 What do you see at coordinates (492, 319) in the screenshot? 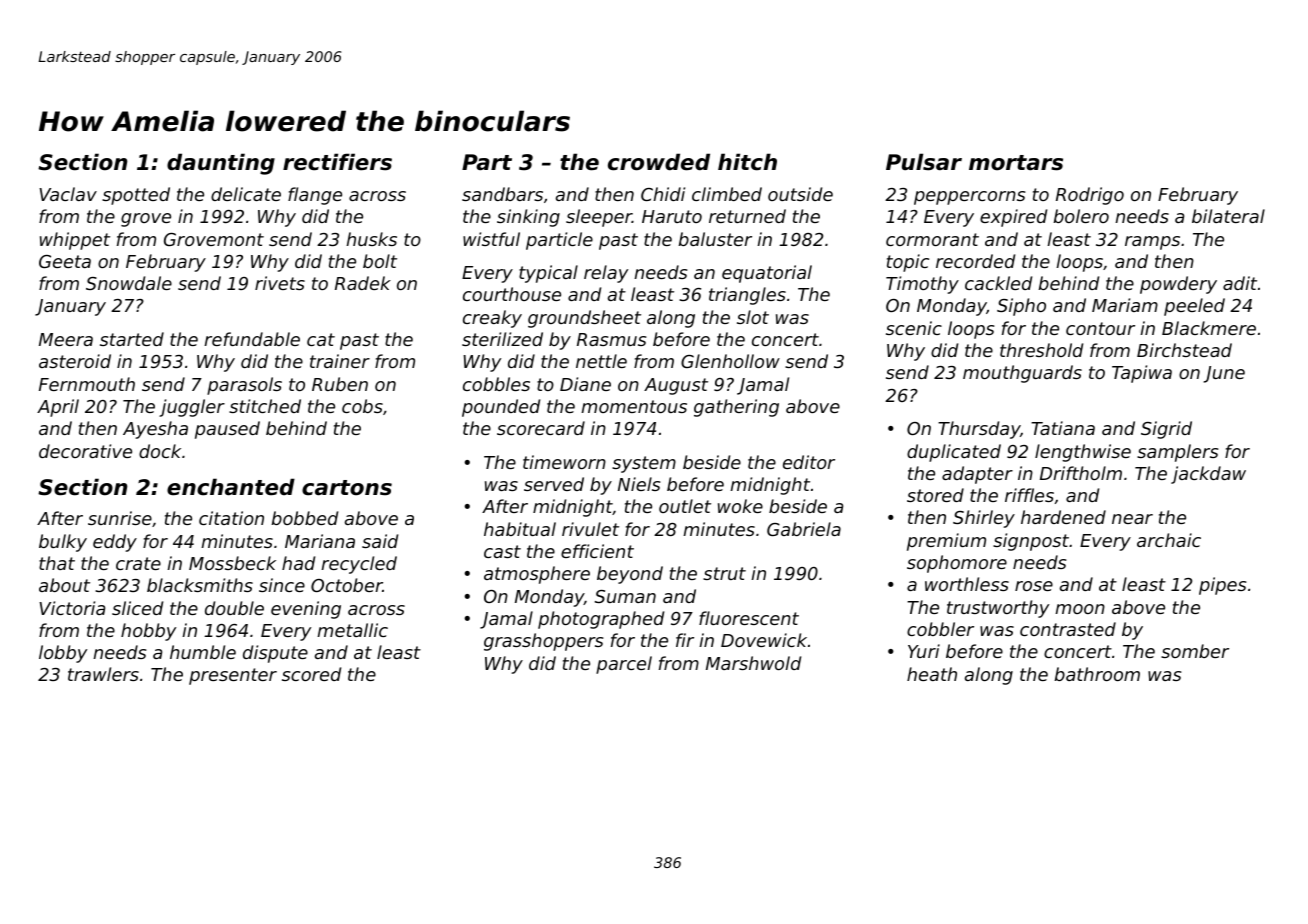
I see `creaky` at bounding box center [492, 319].
